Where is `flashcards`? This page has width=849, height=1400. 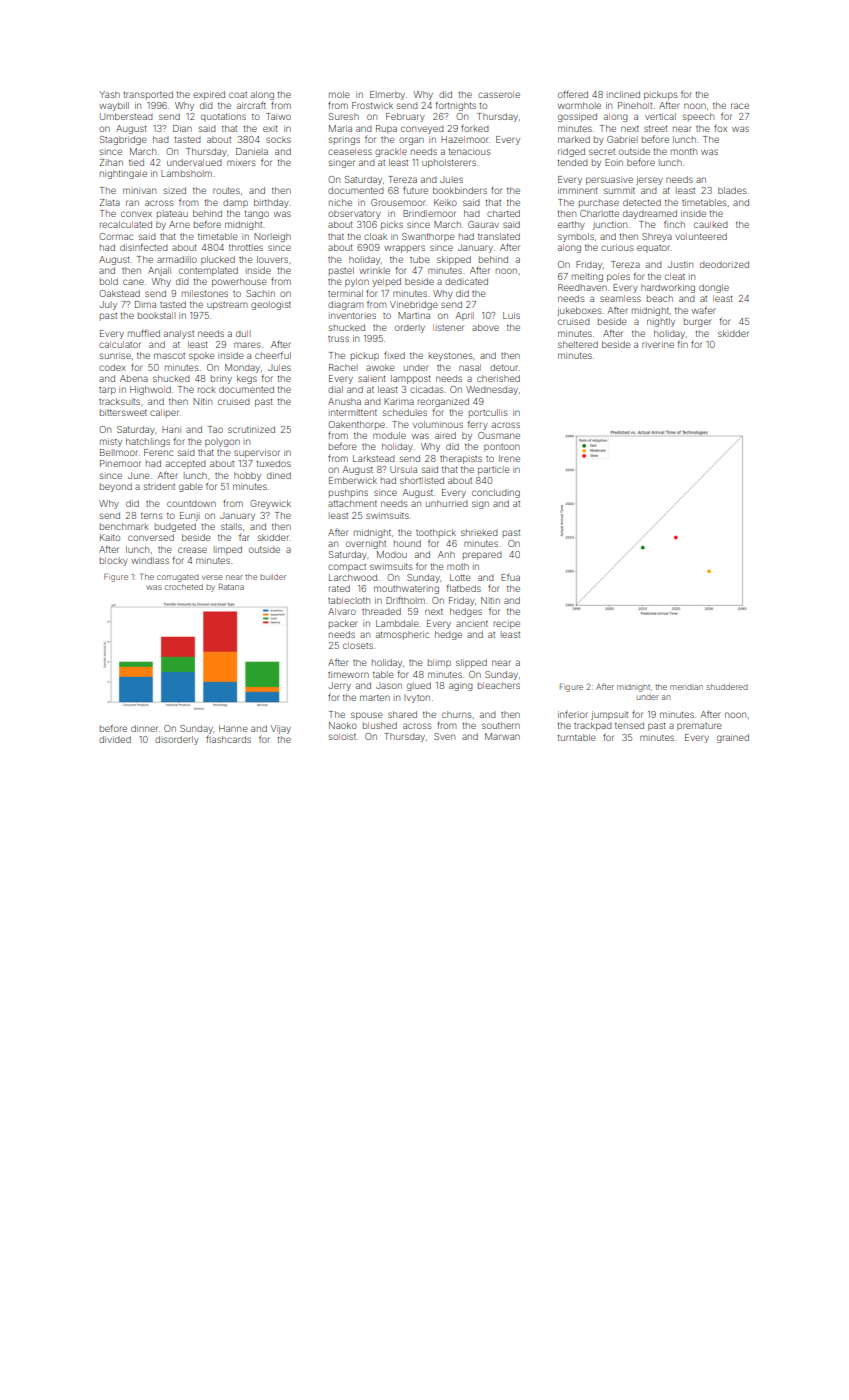
flashcards is located at coordinates (228, 739).
